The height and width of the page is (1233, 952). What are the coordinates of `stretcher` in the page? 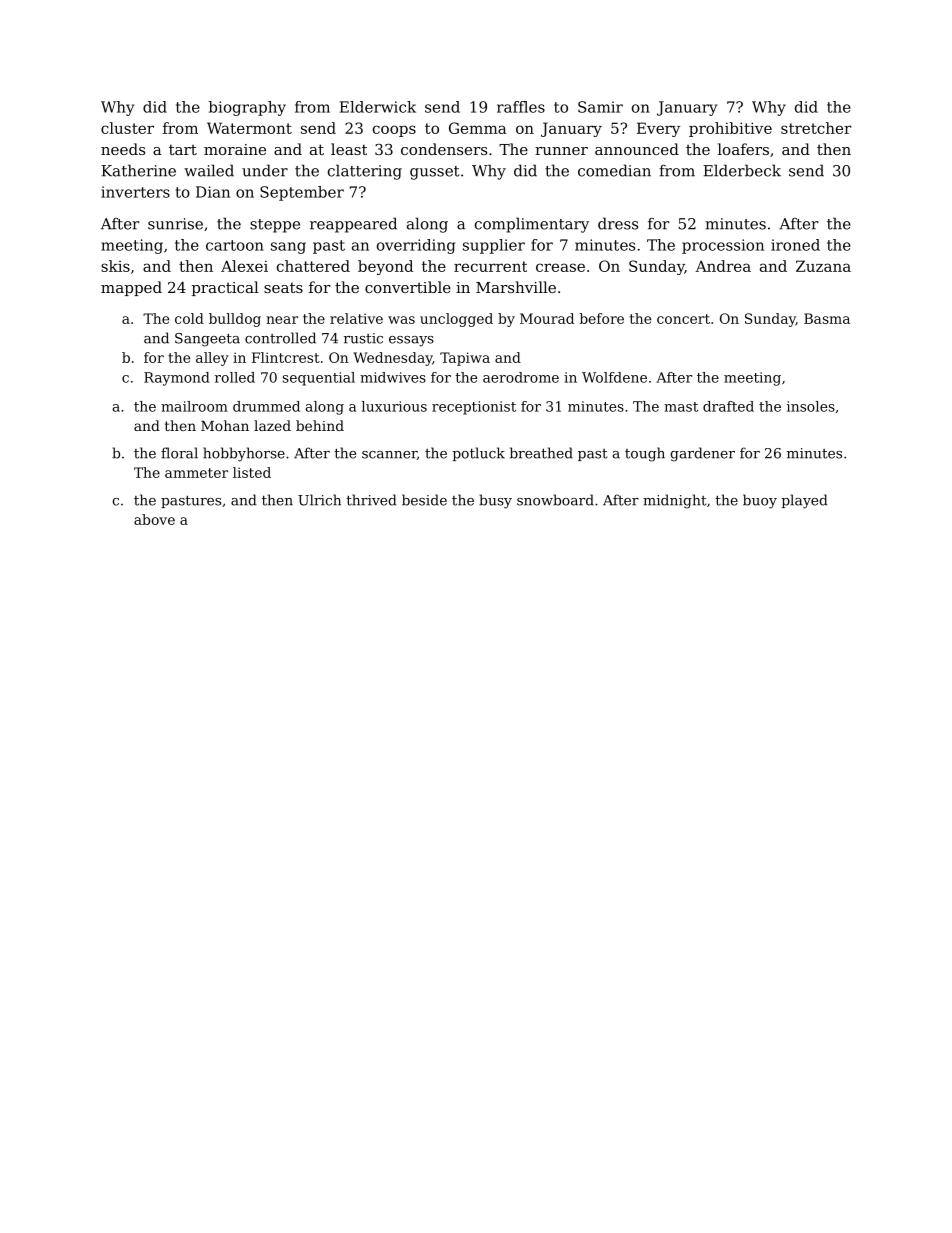 It's located at (816, 128).
